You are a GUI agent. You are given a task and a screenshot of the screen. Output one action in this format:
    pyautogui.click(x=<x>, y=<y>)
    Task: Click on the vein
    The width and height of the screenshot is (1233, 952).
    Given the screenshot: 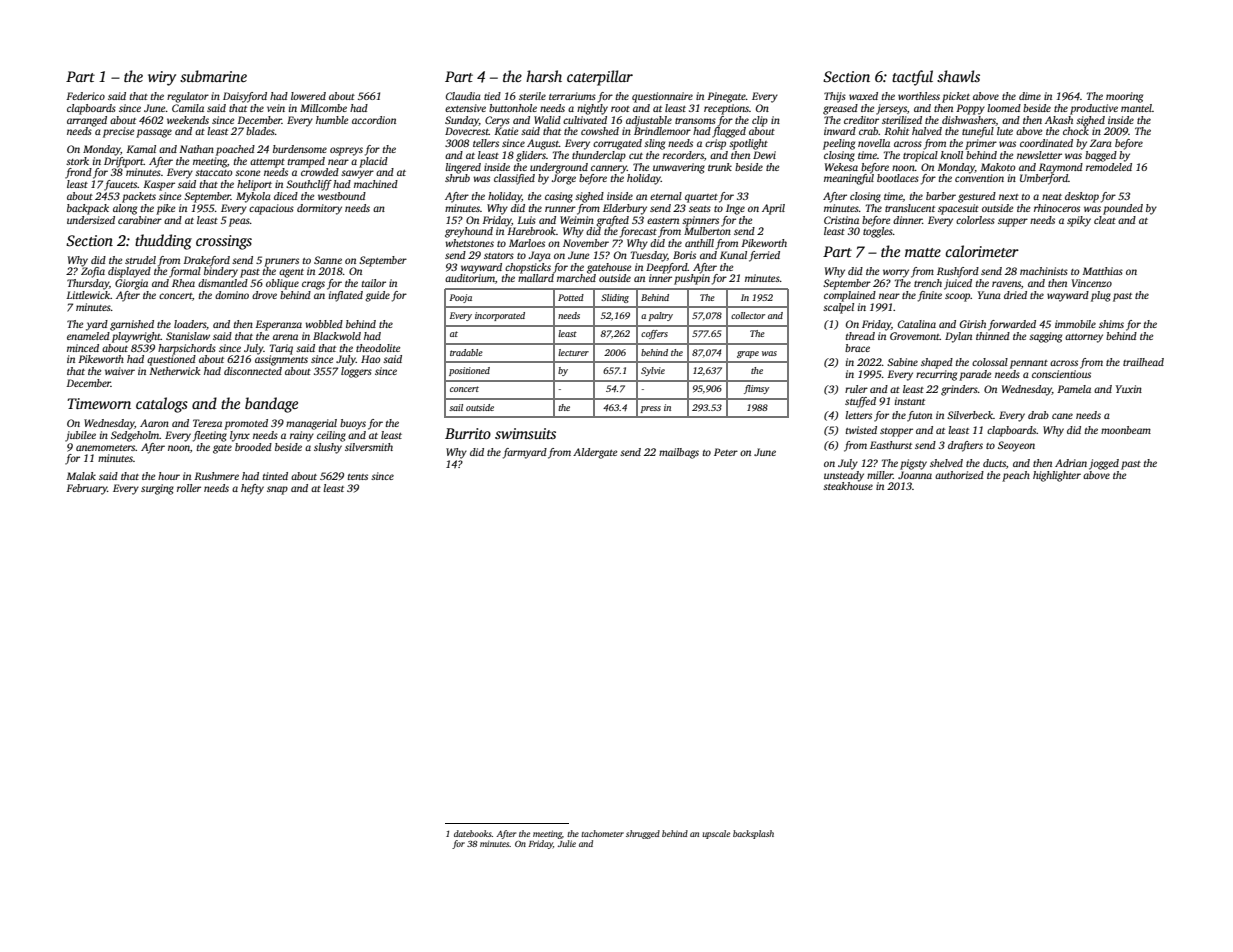 What is the action you would take?
    pyautogui.click(x=276, y=108)
